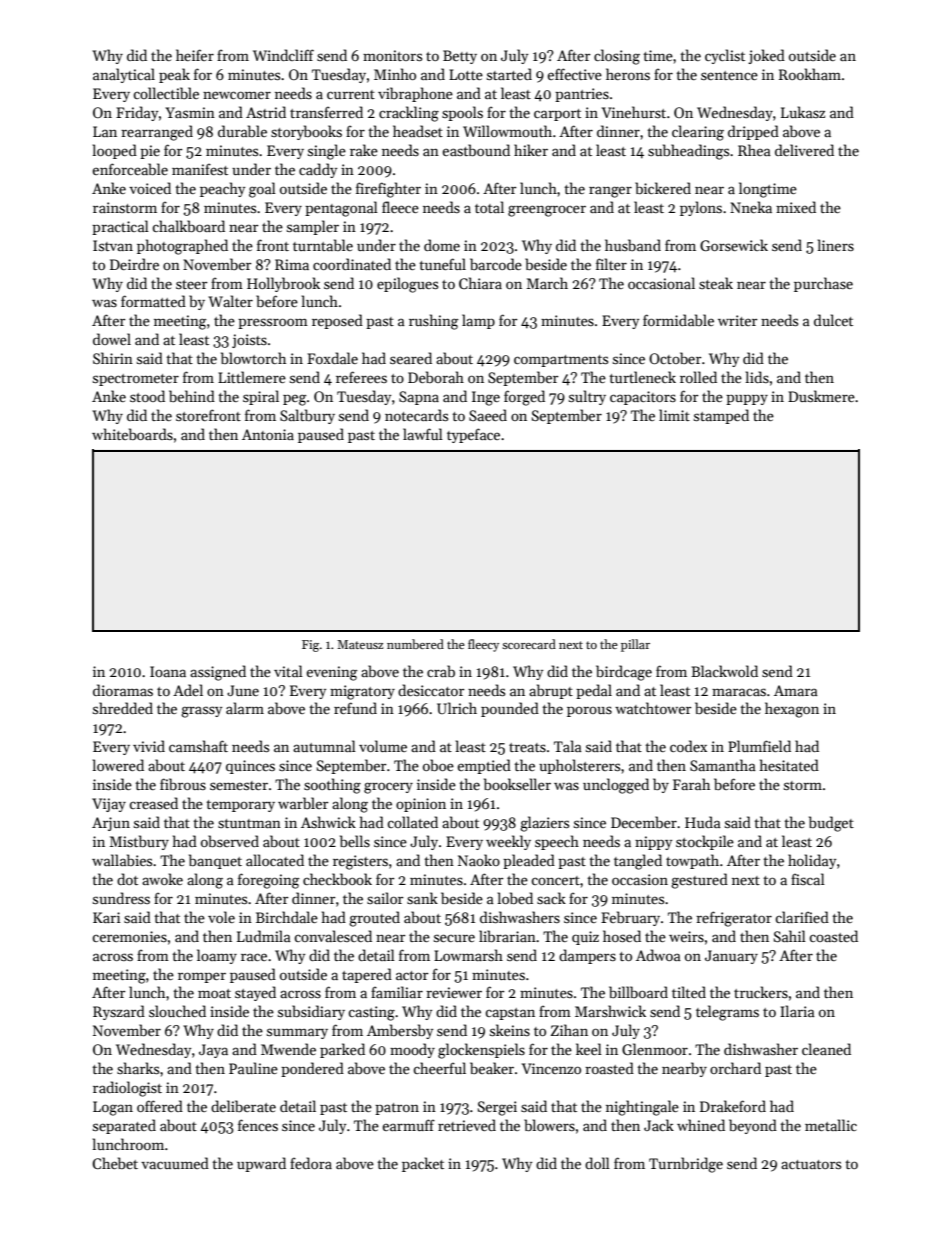  What do you see at coordinates (132, 434) in the document?
I see `whiteboards` at bounding box center [132, 434].
